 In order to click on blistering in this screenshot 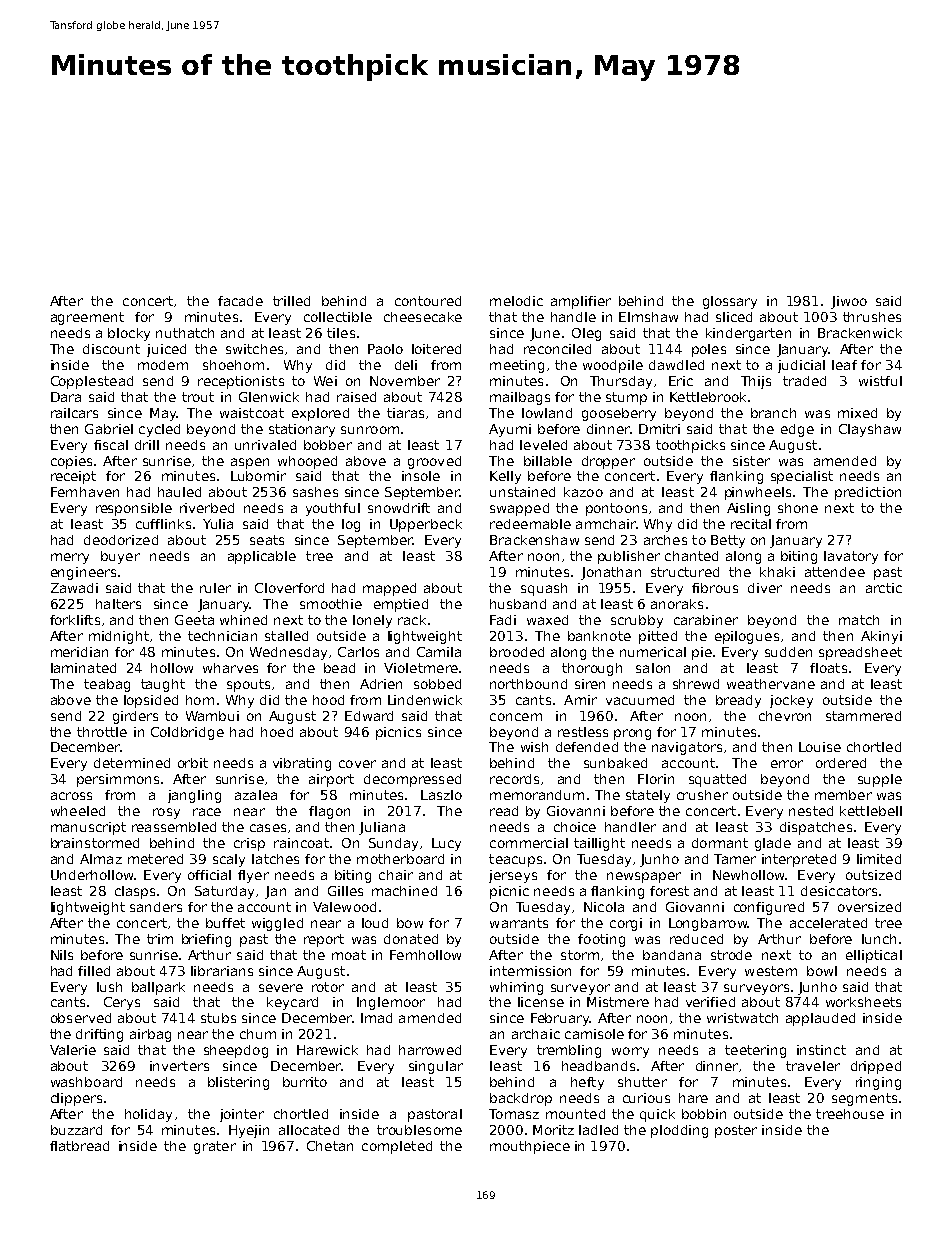, I will do `click(238, 1083)`.
